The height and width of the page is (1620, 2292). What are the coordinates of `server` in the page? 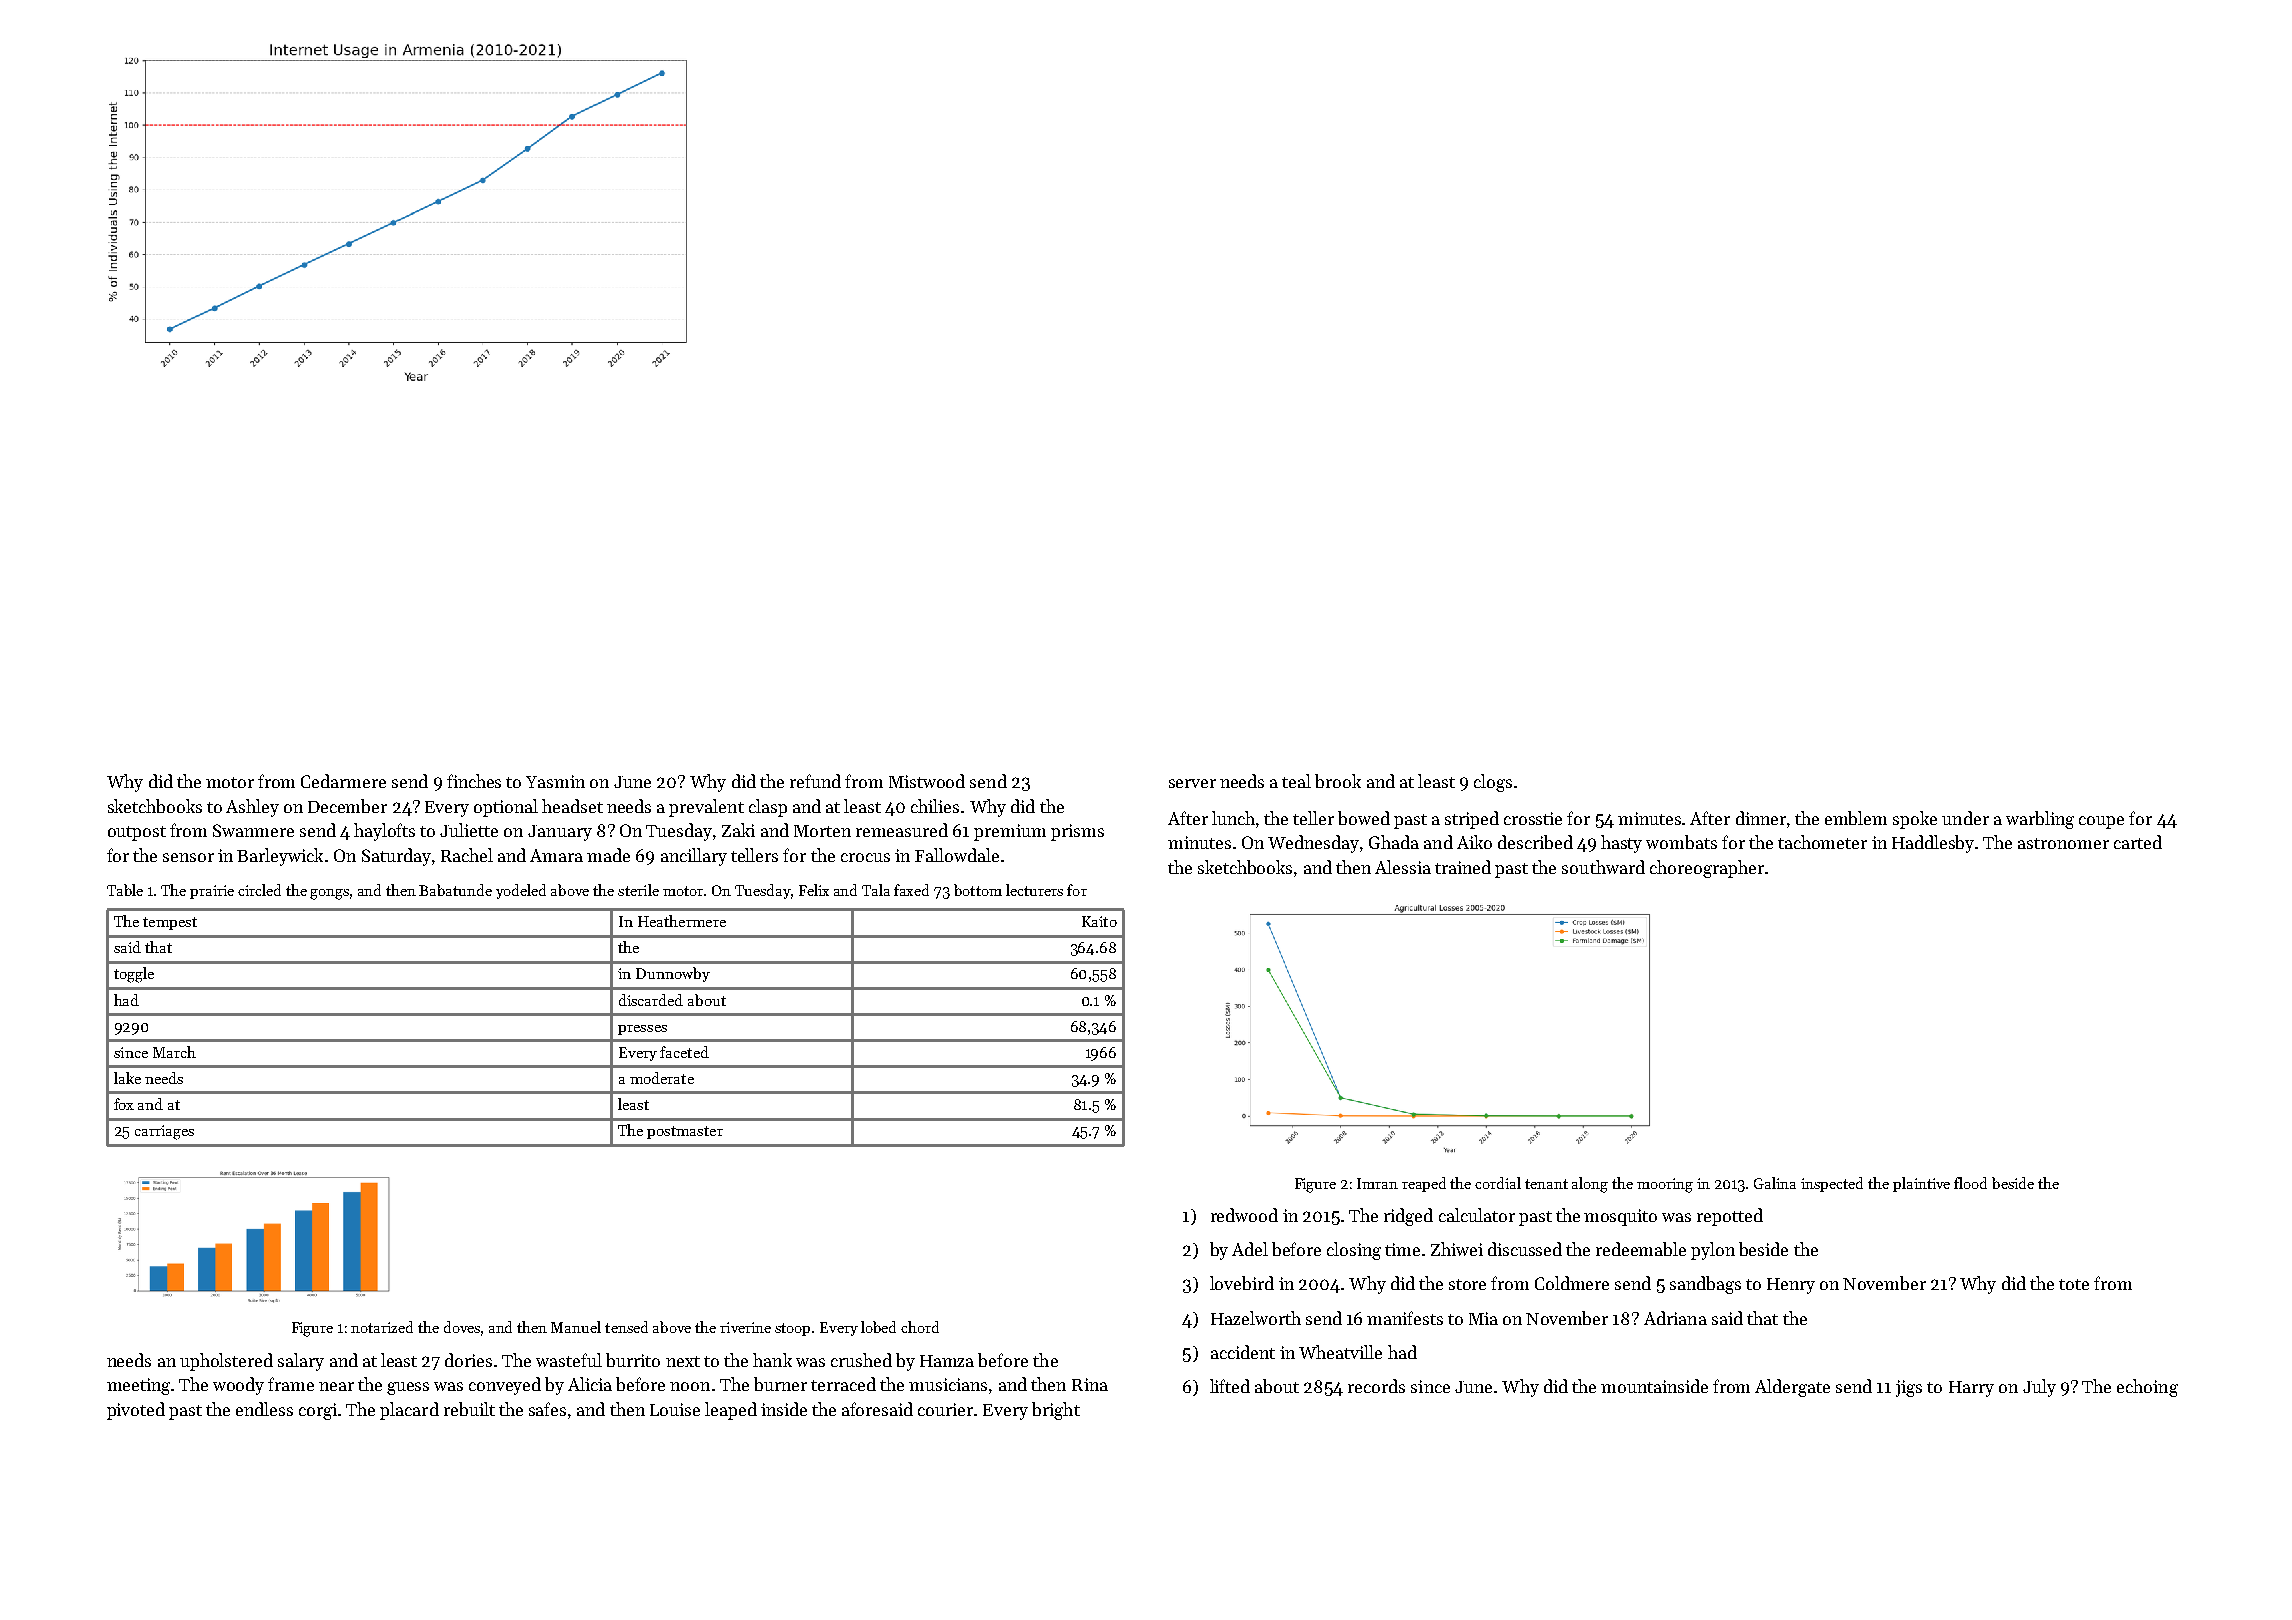 It's located at (1192, 783).
